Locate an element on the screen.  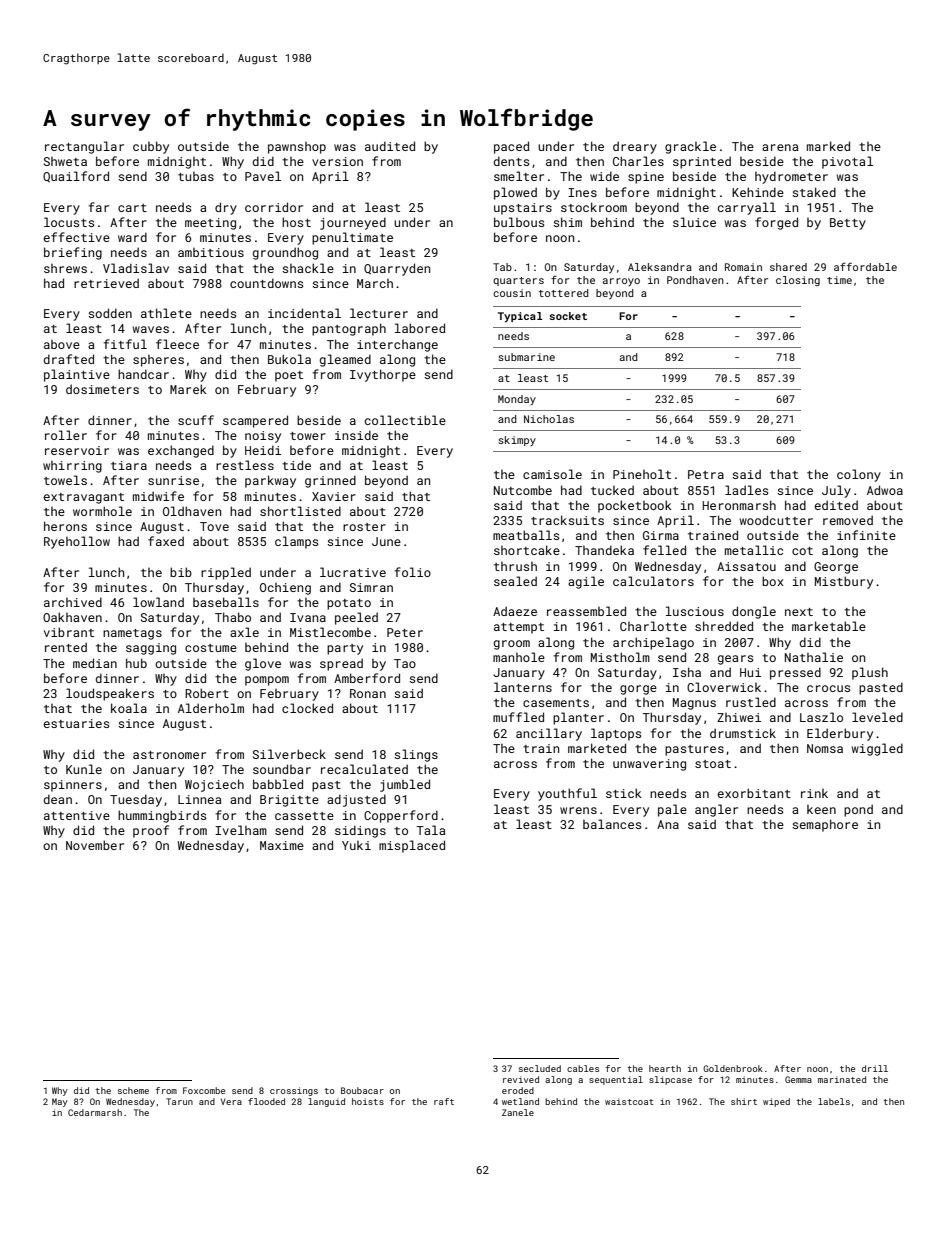
Cedarmarsh is located at coordinates (95, 1112).
